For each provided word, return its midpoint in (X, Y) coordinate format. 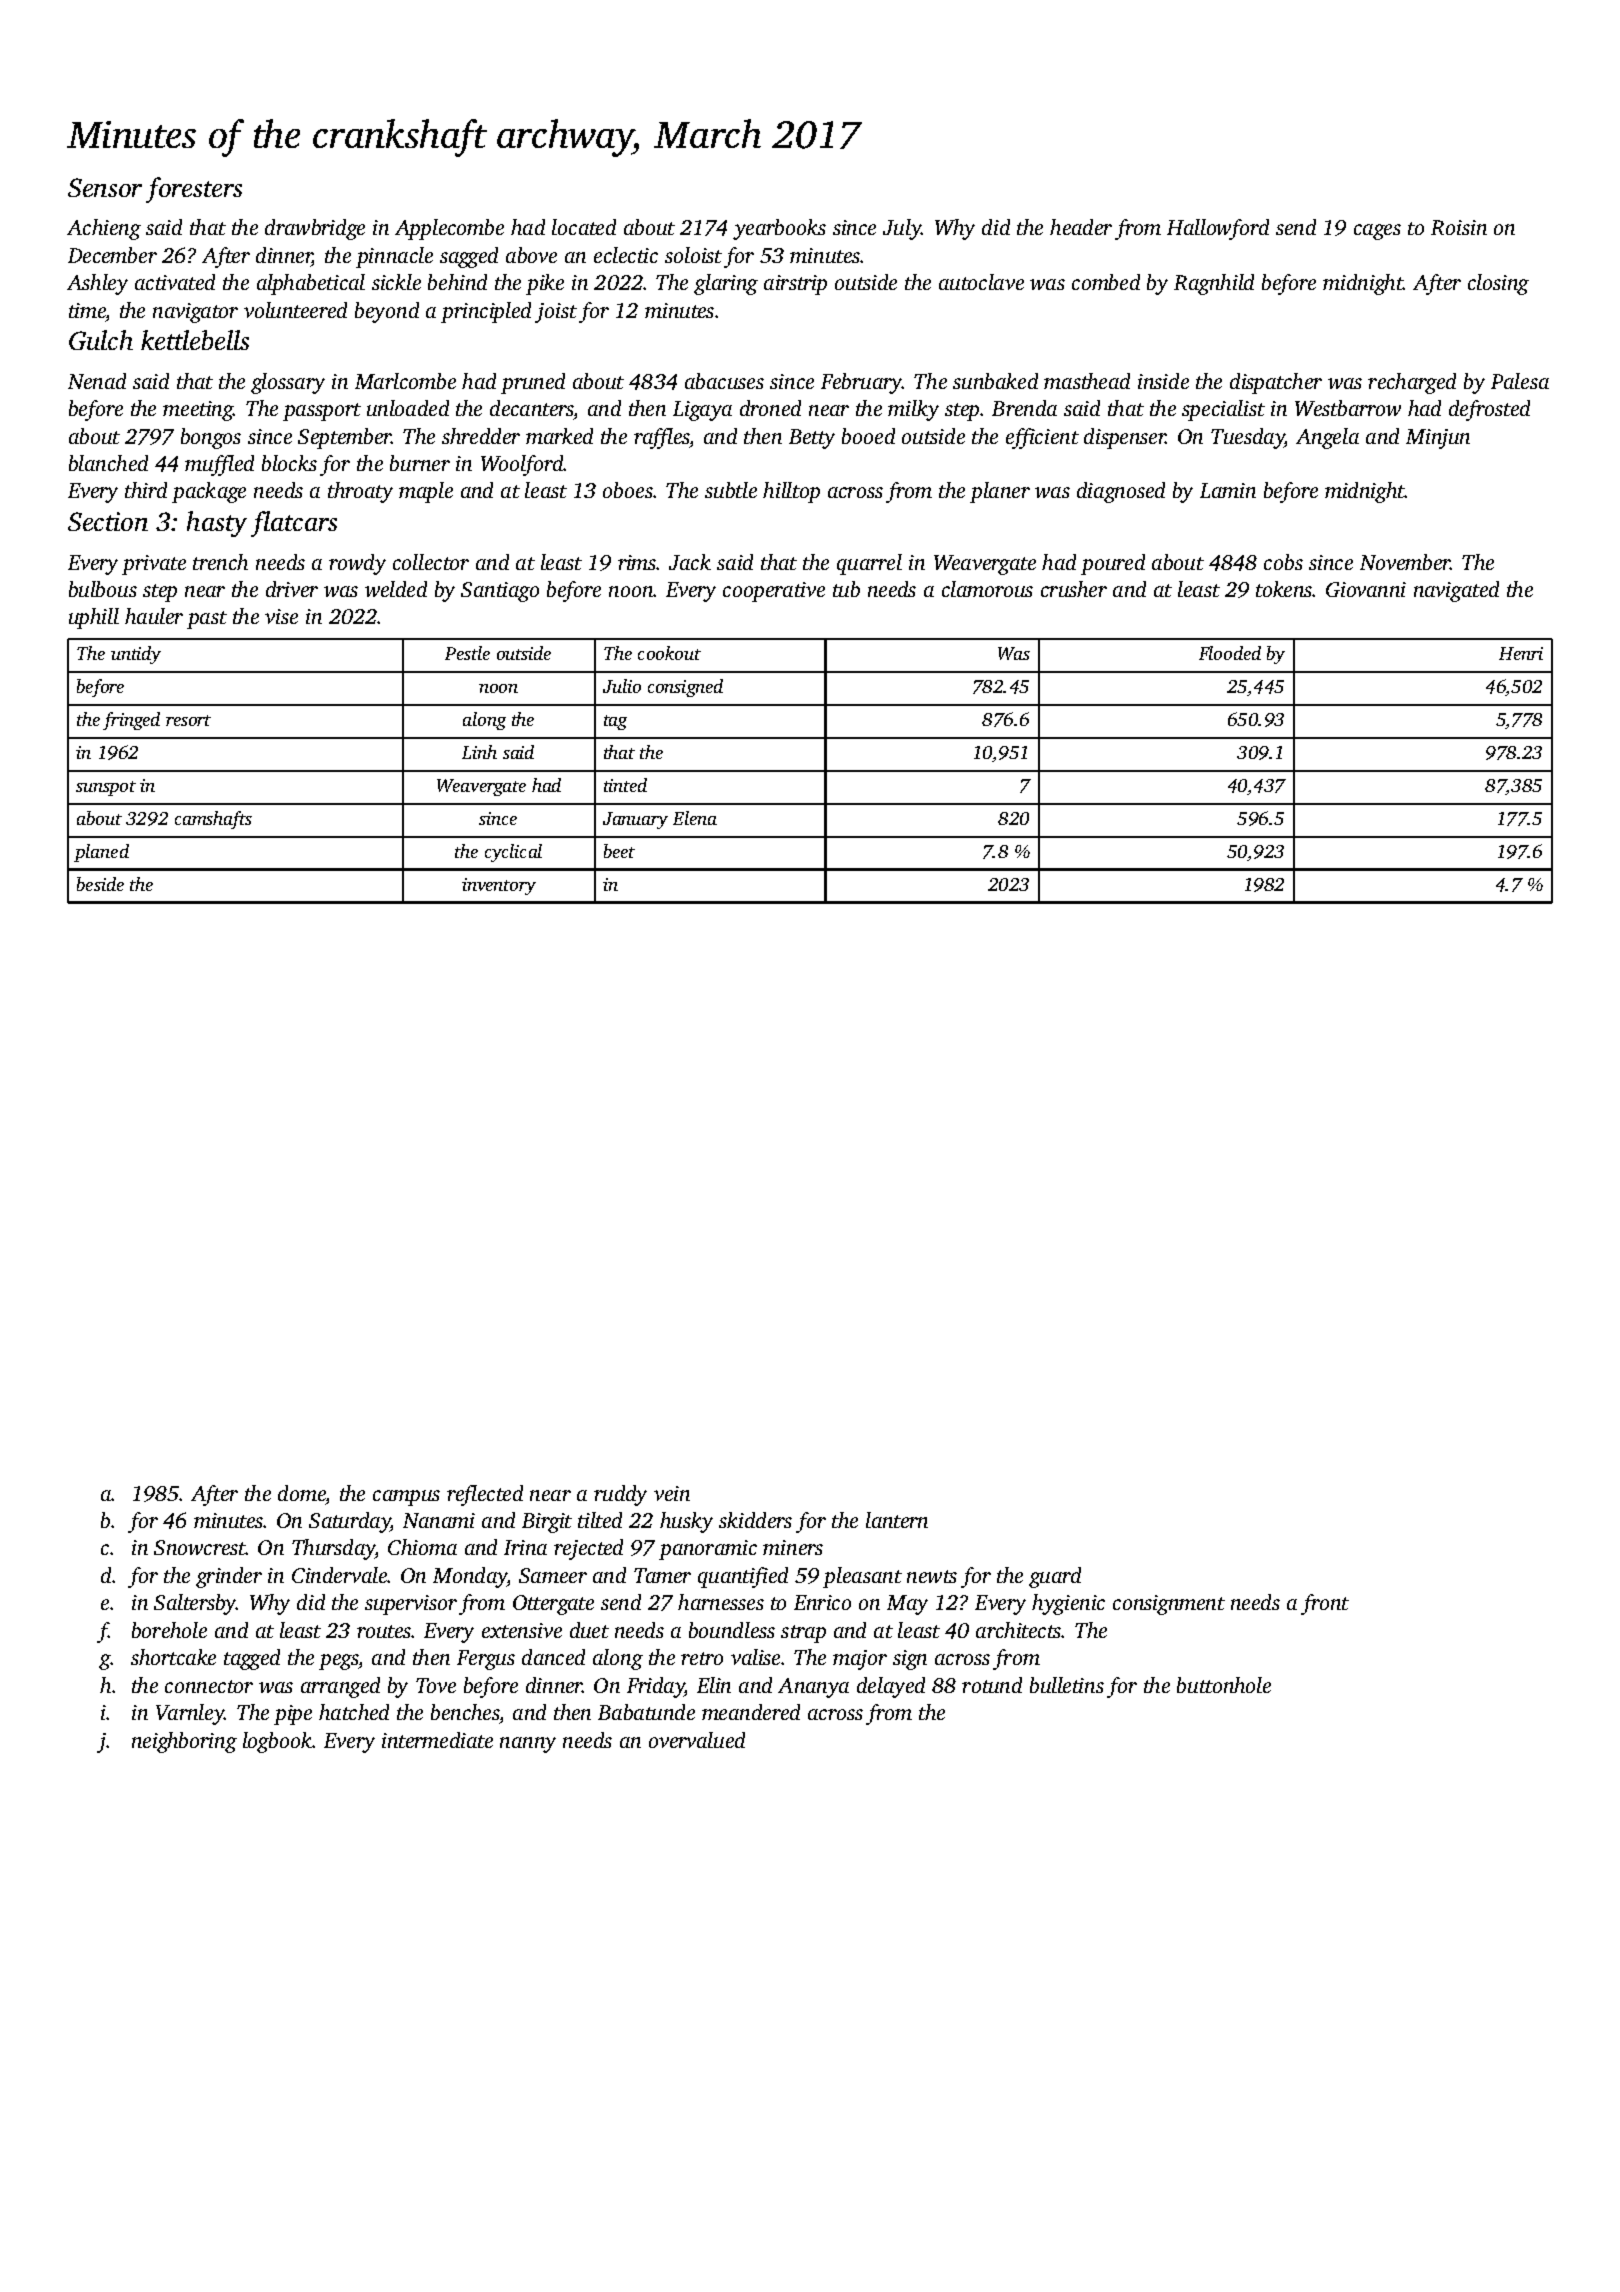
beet (619, 851)
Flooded (1230, 653)
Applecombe (449, 229)
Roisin (1459, 227)
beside (100, 884)
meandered (751, 1712)
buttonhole (1224, 1685)
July (902, 229)
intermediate (437, 1740)
